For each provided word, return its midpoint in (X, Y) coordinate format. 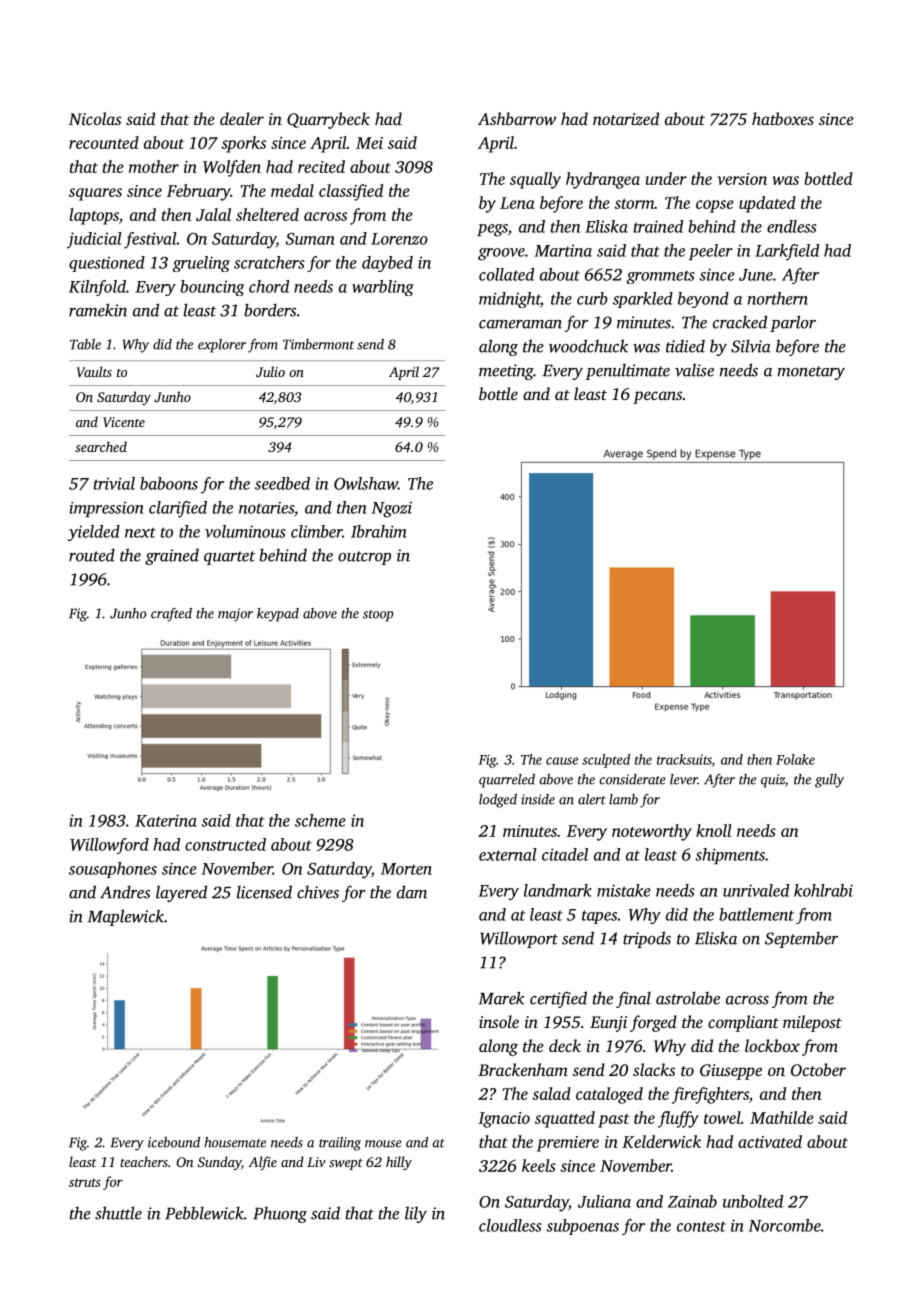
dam (412, 892)
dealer (242, 118)
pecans (657, 397)
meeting (506, 372)
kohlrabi (823, 890)
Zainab (692, 1201)
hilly (399, 1163)
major (235, 615)
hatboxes (783, 118)
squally (535, 180)
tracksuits (684, 759)
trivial (114, 483)
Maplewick (126, 917)
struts (85, 1183)
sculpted (606, 761)
